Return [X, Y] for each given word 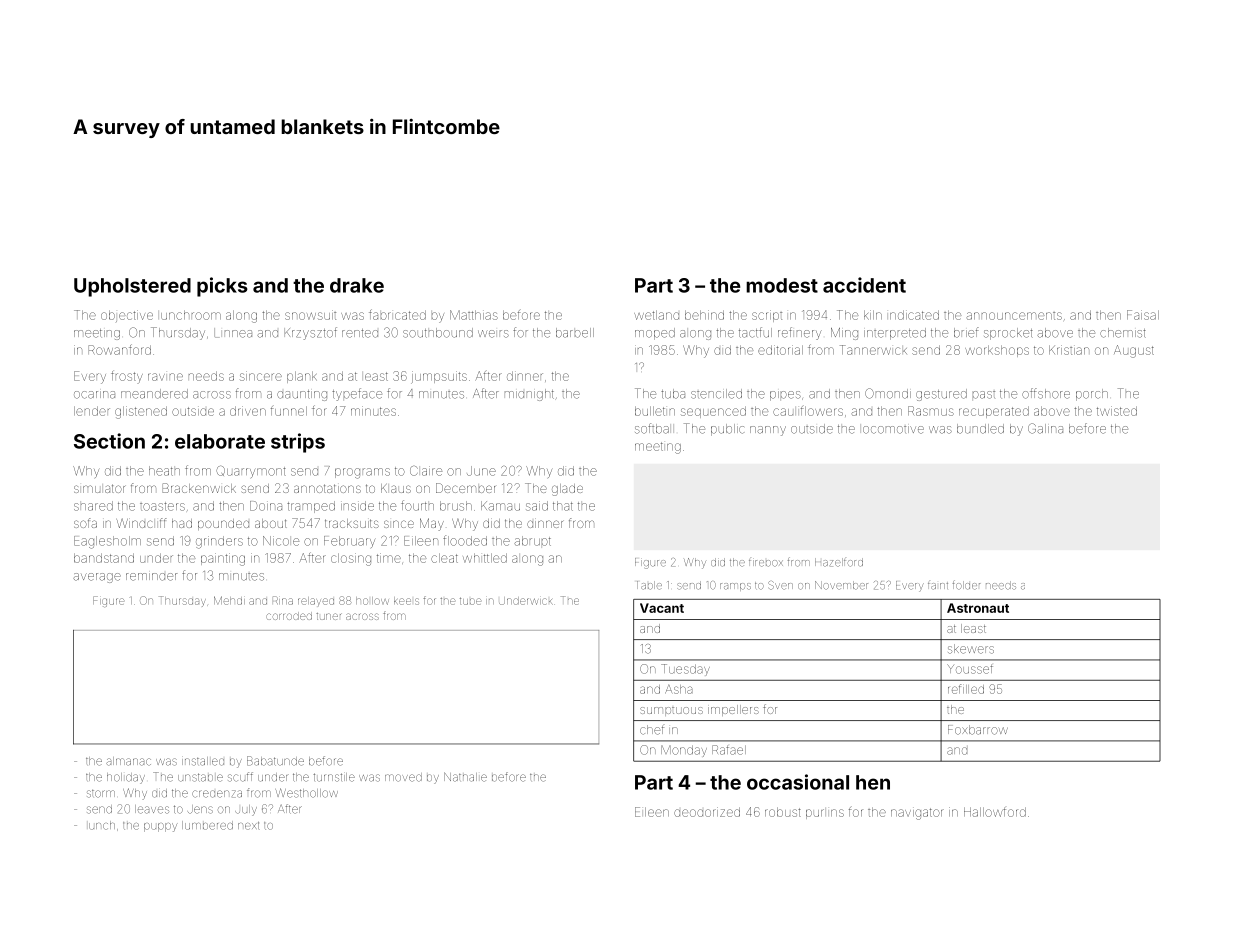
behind [704, 315]
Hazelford [839, 562]
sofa [85, 523]
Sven [780, 585]
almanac [128, 761]
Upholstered [132, 287]
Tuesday [685, 669]
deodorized [707, 812]
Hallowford [995, 812]
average [97, 578]
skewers [971, 649]
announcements [1014, 316]
